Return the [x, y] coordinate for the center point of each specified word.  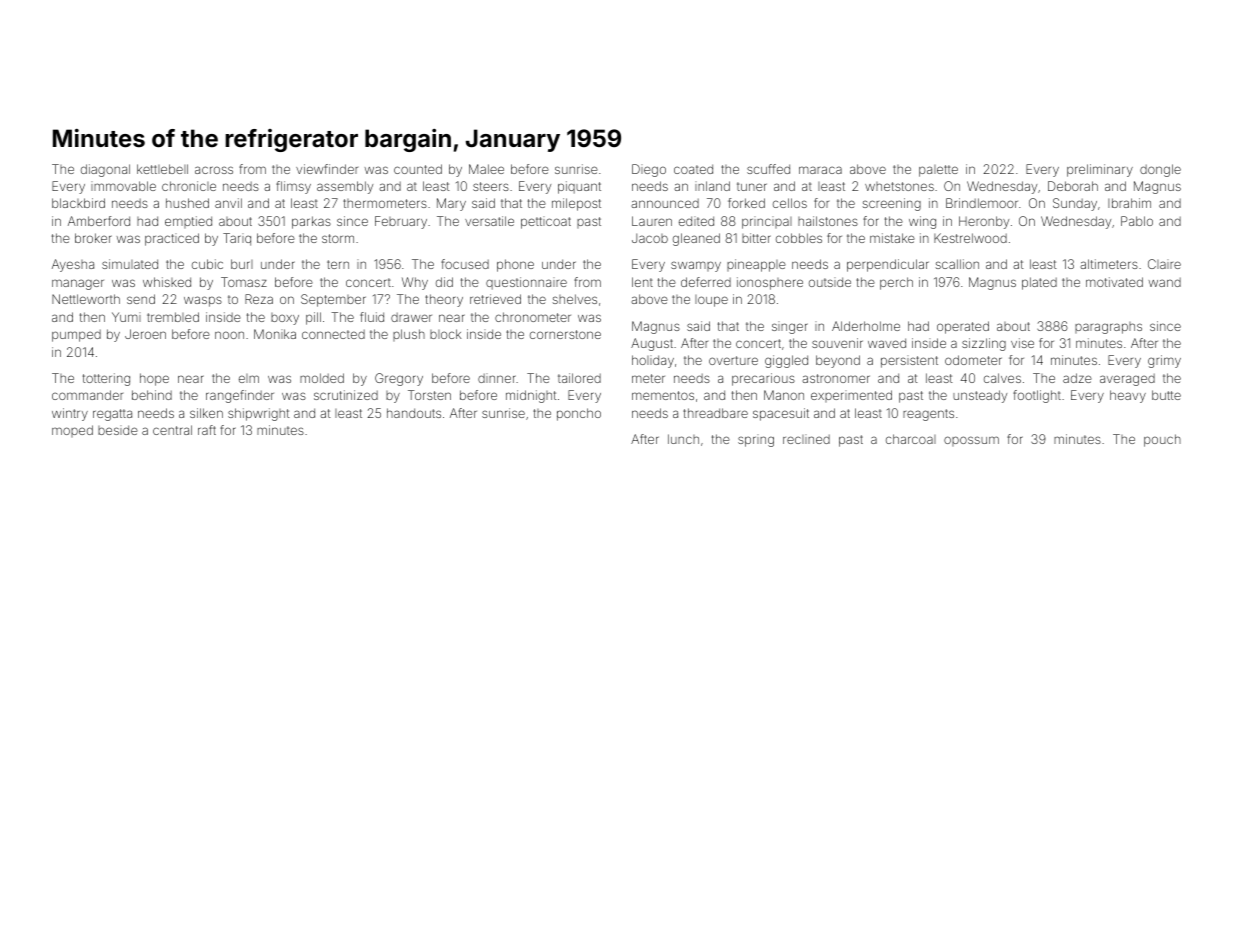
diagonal [105, 170]
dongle [1160, 170]
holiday [653, 361]
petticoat [546, 222]
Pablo [1137, 221]
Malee [486, 169]
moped [72, 431]
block [445, 334]
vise [1022, 343]
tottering [106, 379]
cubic [207, 264]
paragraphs [1108, 328]
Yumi [126, 317]
